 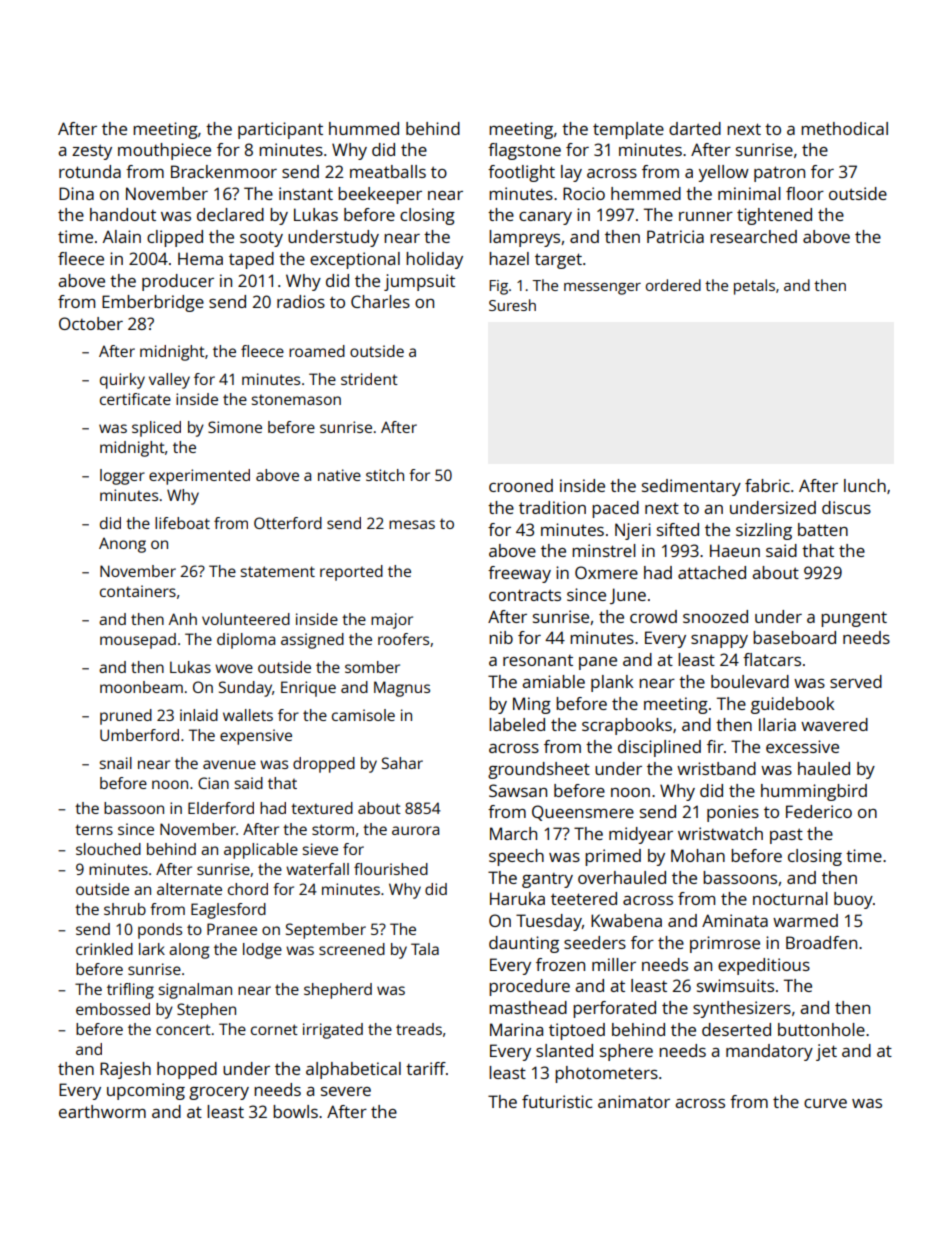 What do you see at coordinates (754, 287) in the screenshot?
I see `petals` at bounding box center [754, 287].
